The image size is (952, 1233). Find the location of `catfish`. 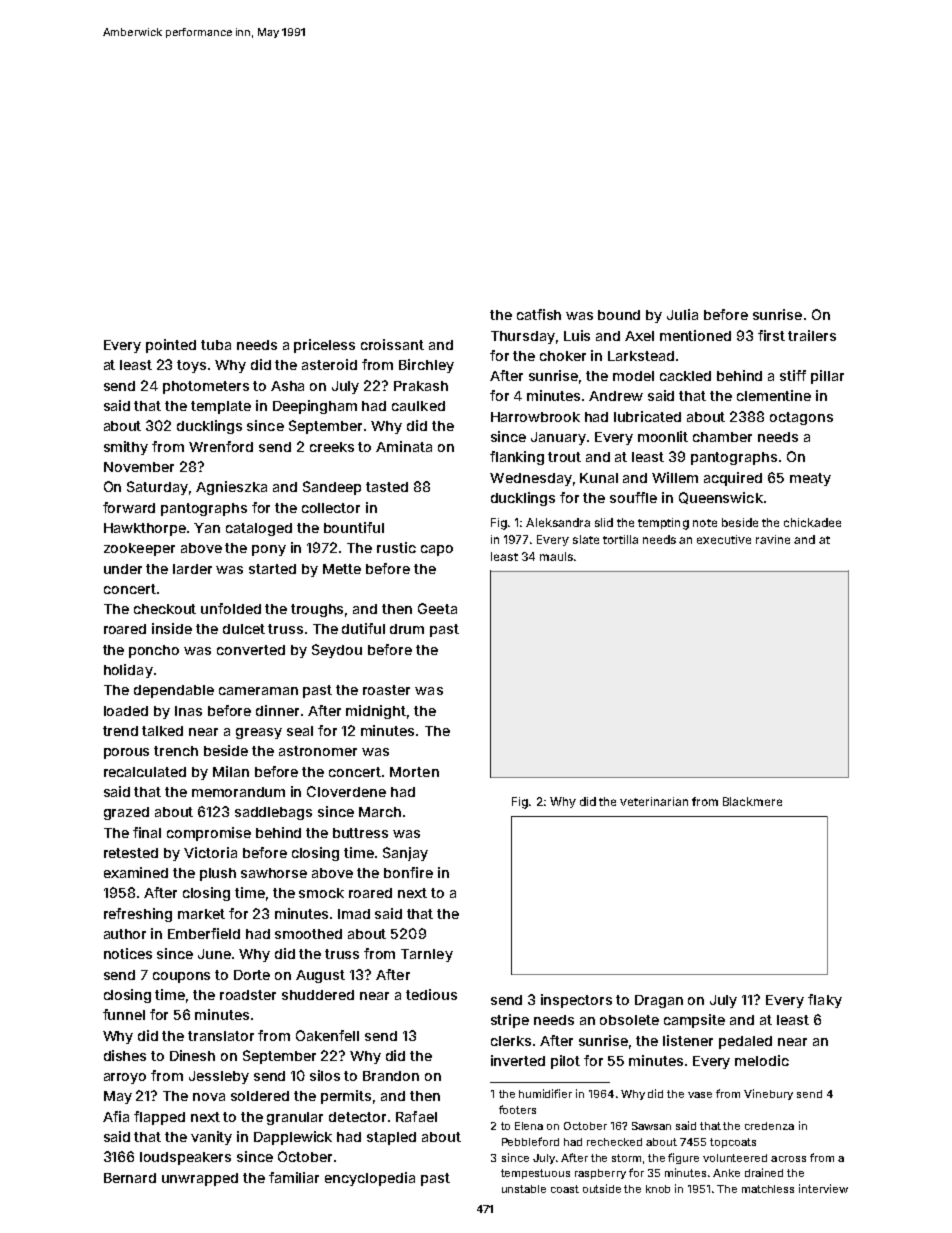

catfish is located at coordinates (539, 314).
